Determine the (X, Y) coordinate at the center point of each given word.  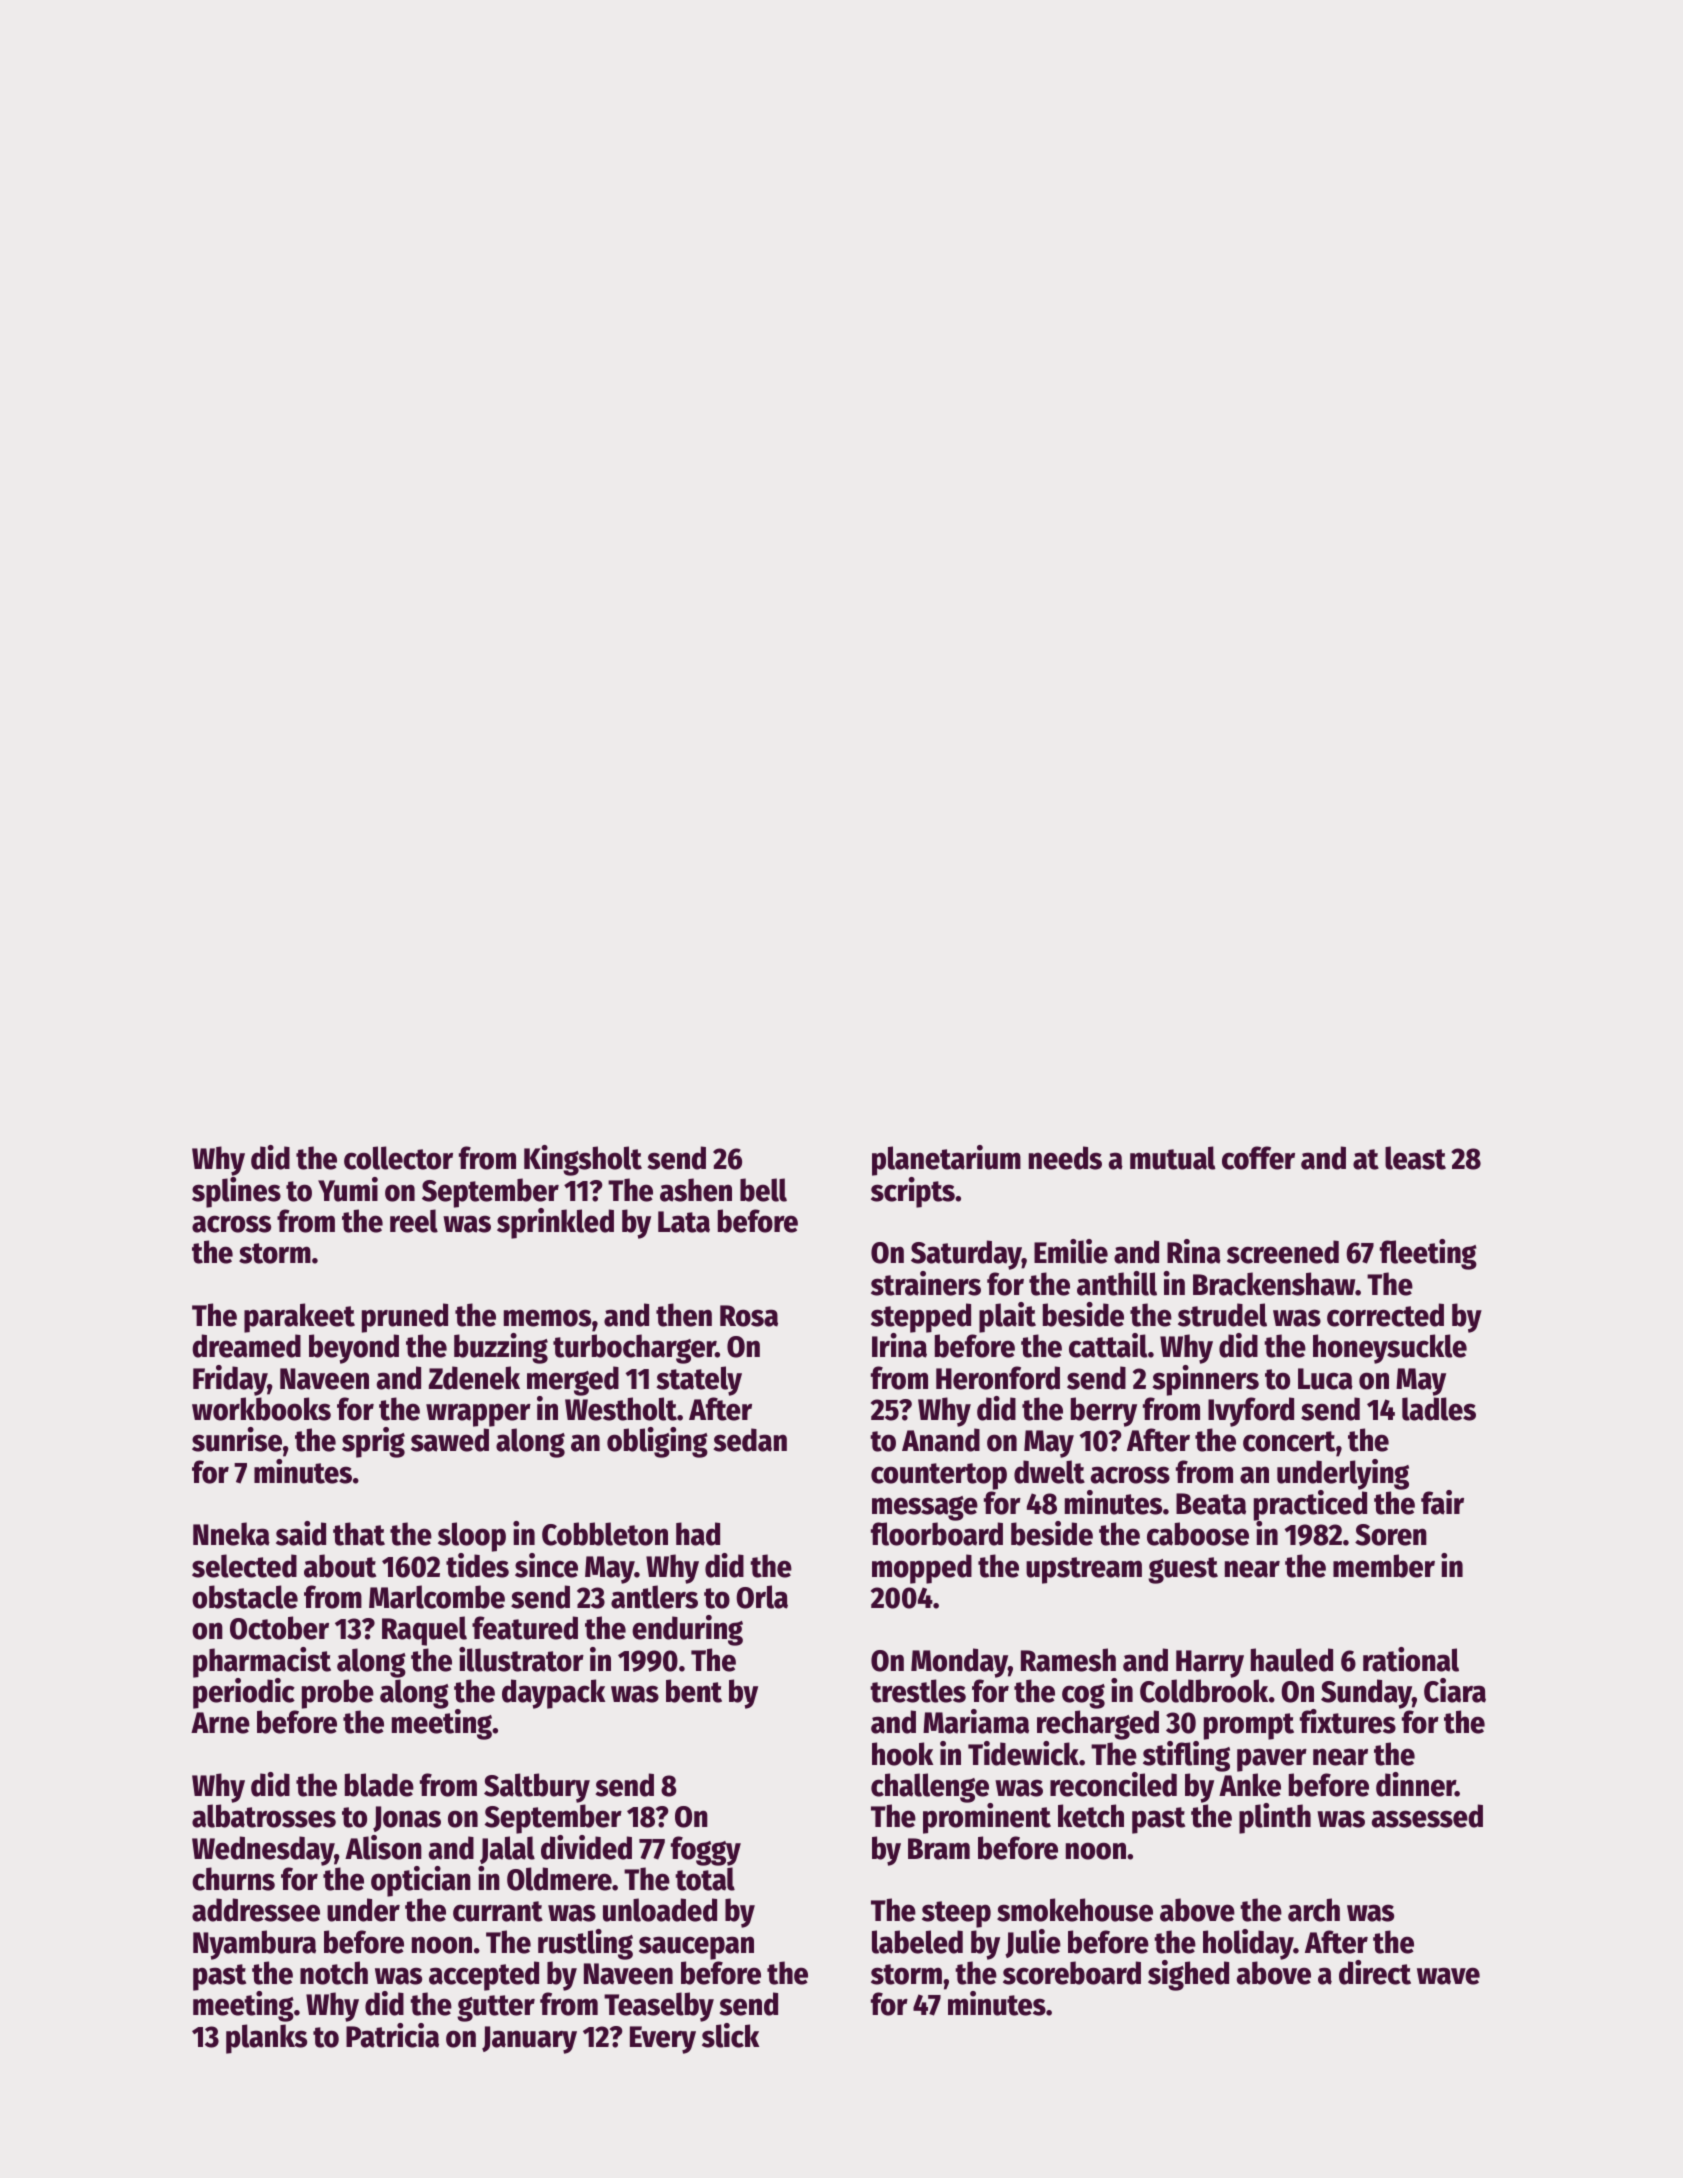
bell (763, 1190)
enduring (687, 1630)
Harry (1210, 1664)
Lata (684, 1222)
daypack (553, 1694)
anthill (1117, 1283)
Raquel (424, 1631)
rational (1411, 1659)
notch (334, 1973)
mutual (1173, 1158)
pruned (405, 1318)
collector (398, 1158)
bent (694, 1691)
